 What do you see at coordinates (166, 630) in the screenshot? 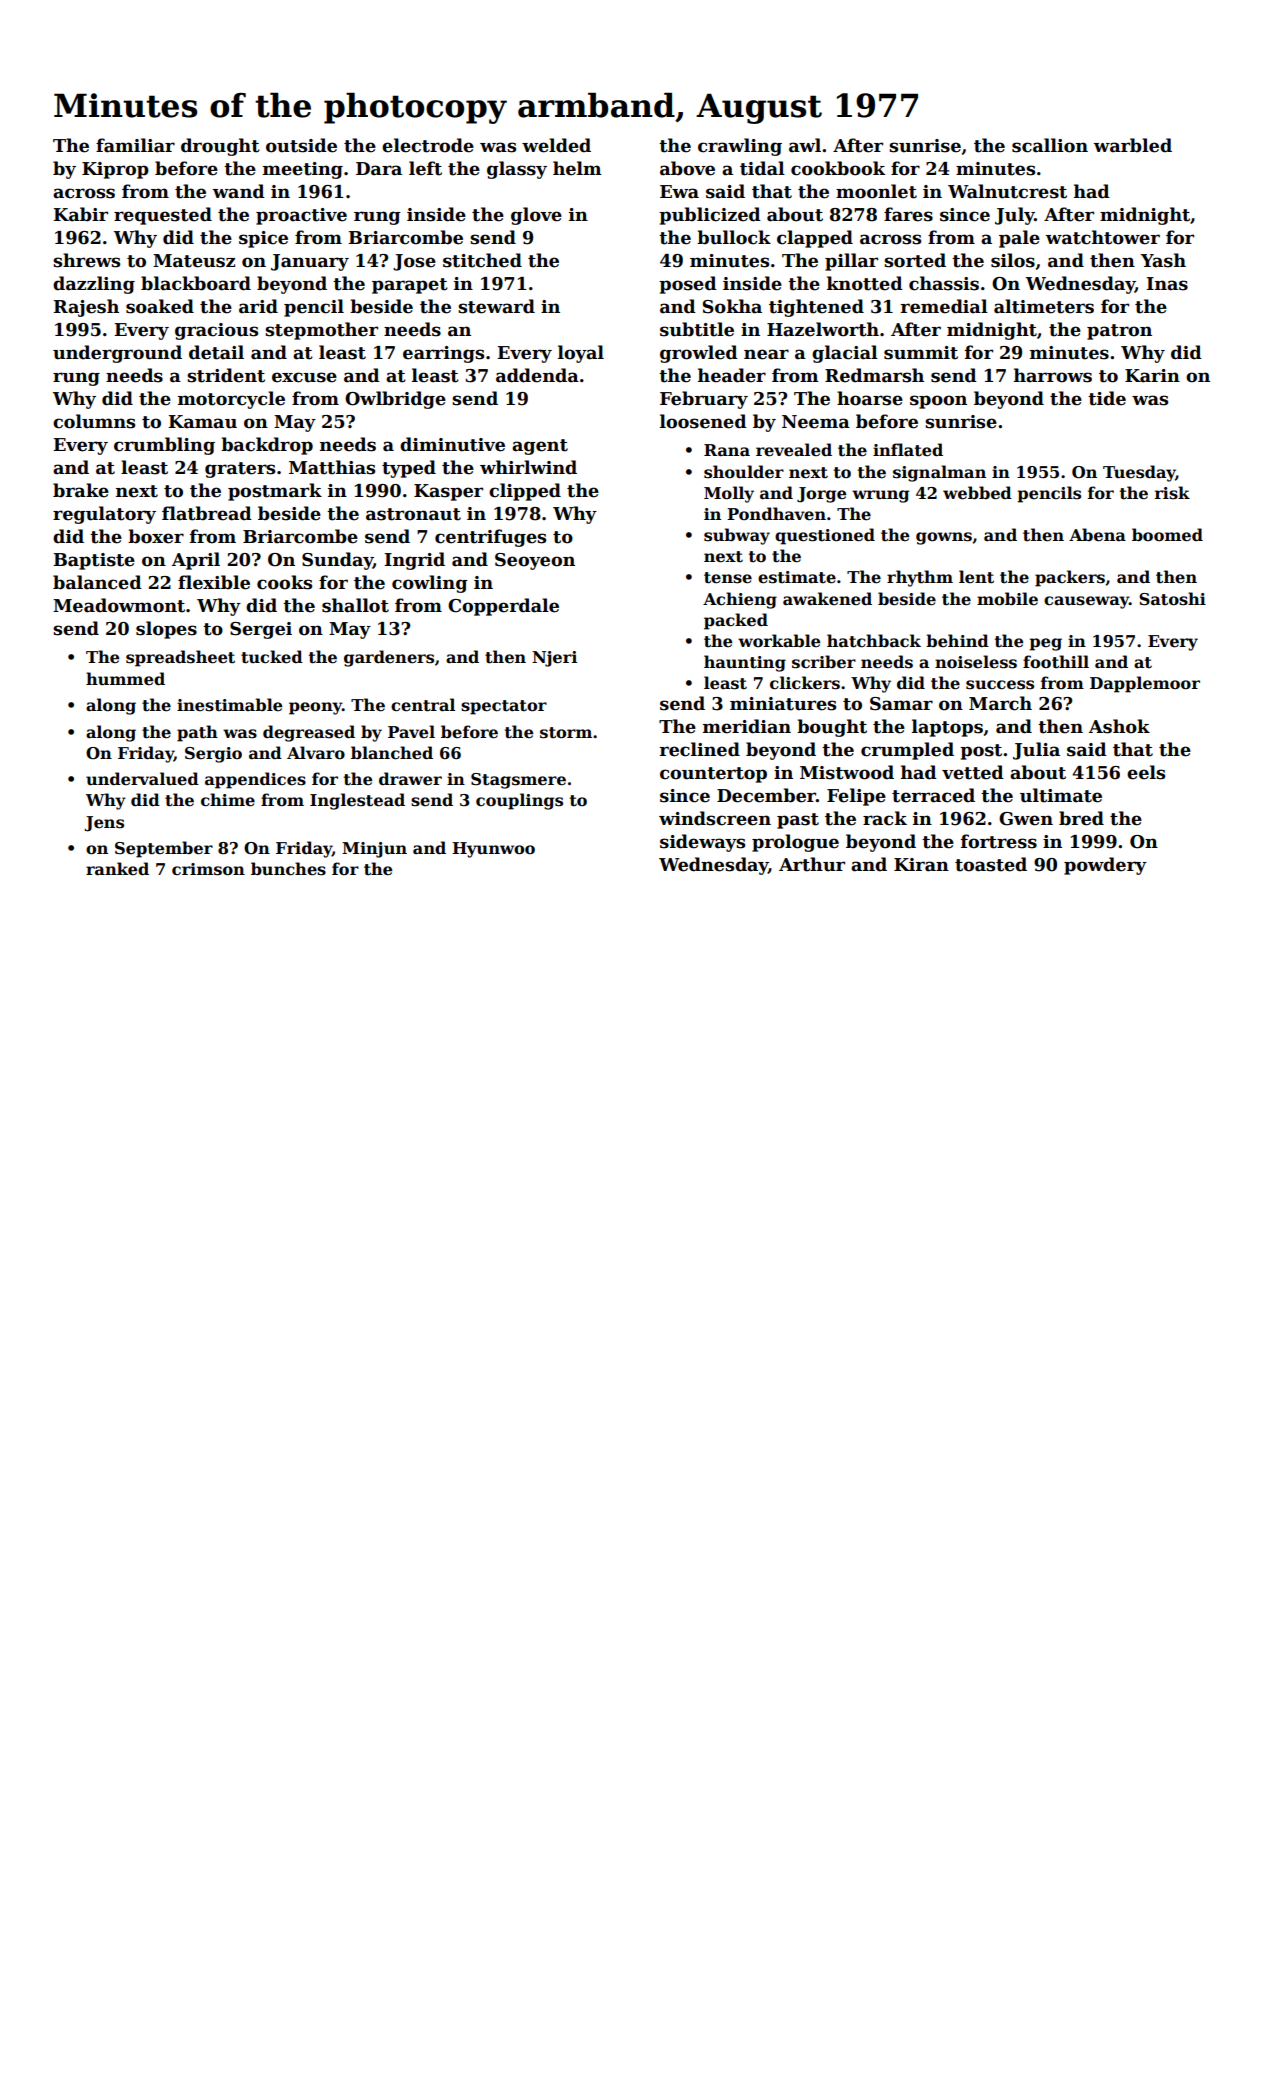
I see `slopes` at bounding box center [166, 630].
